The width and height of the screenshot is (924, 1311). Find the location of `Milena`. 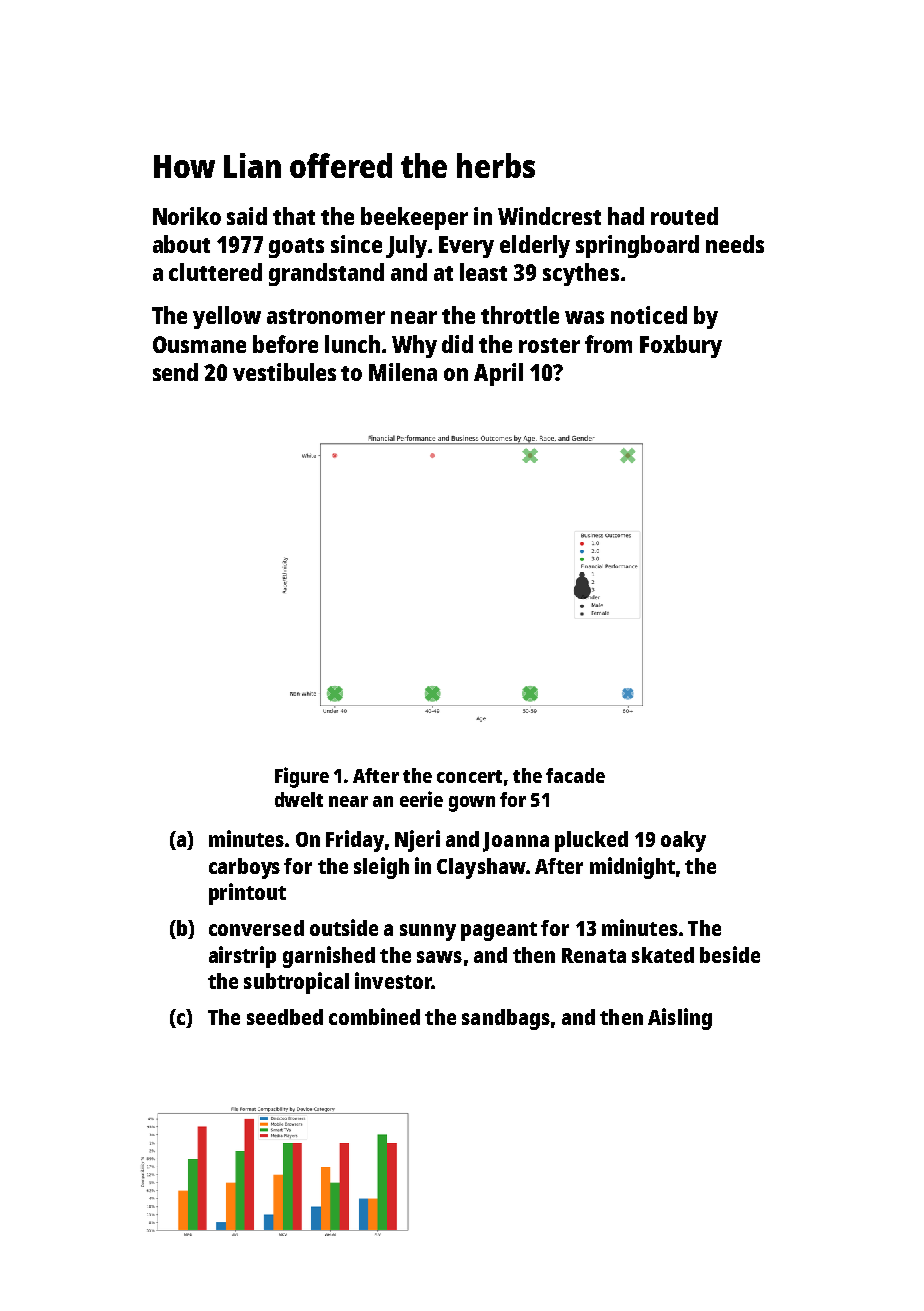

Milena is located at coordinates (403, 372).
